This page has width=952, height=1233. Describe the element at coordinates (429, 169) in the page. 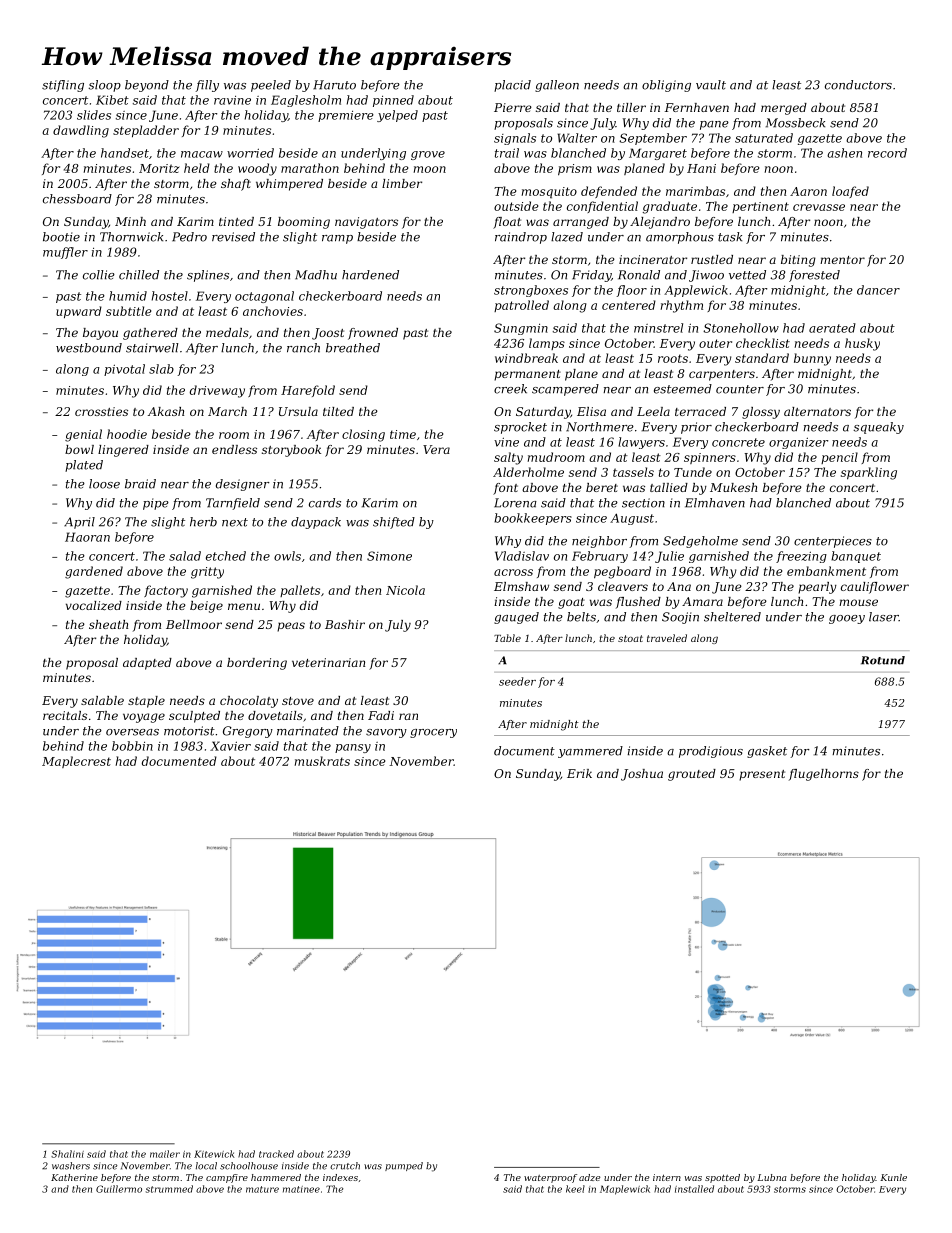

I see `moon` at that location.
